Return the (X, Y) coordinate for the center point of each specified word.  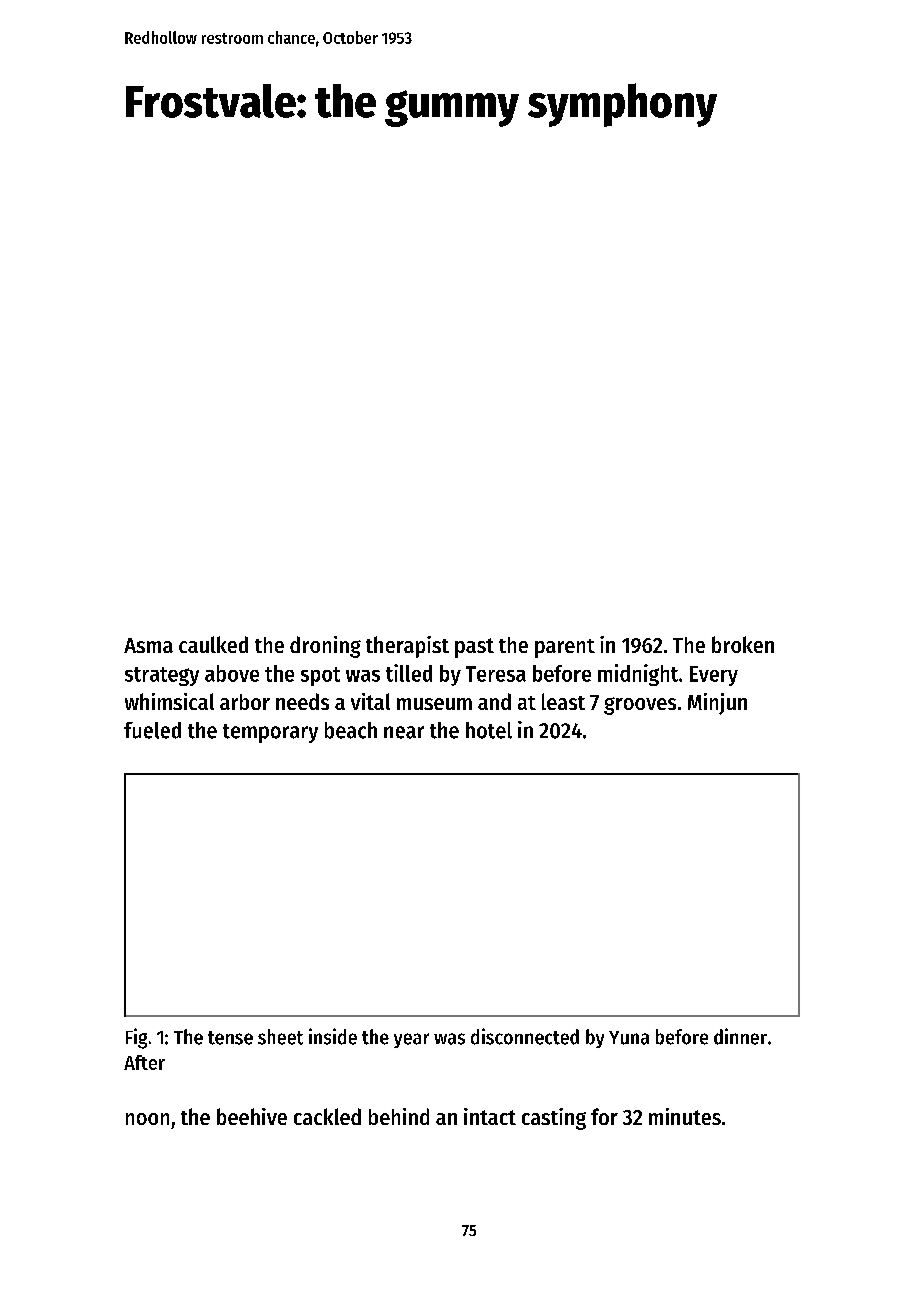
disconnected (525, 1036)
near (404, 732)
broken (743, 644)
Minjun (717, 704)
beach (351, 730)
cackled (327, 1116)
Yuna (629, 1038)
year (411, 1040)
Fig (136, 1038)
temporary (270, 733)
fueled (152, 730)
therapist (407, 647)
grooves (640, 706)
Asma (148, 645)
